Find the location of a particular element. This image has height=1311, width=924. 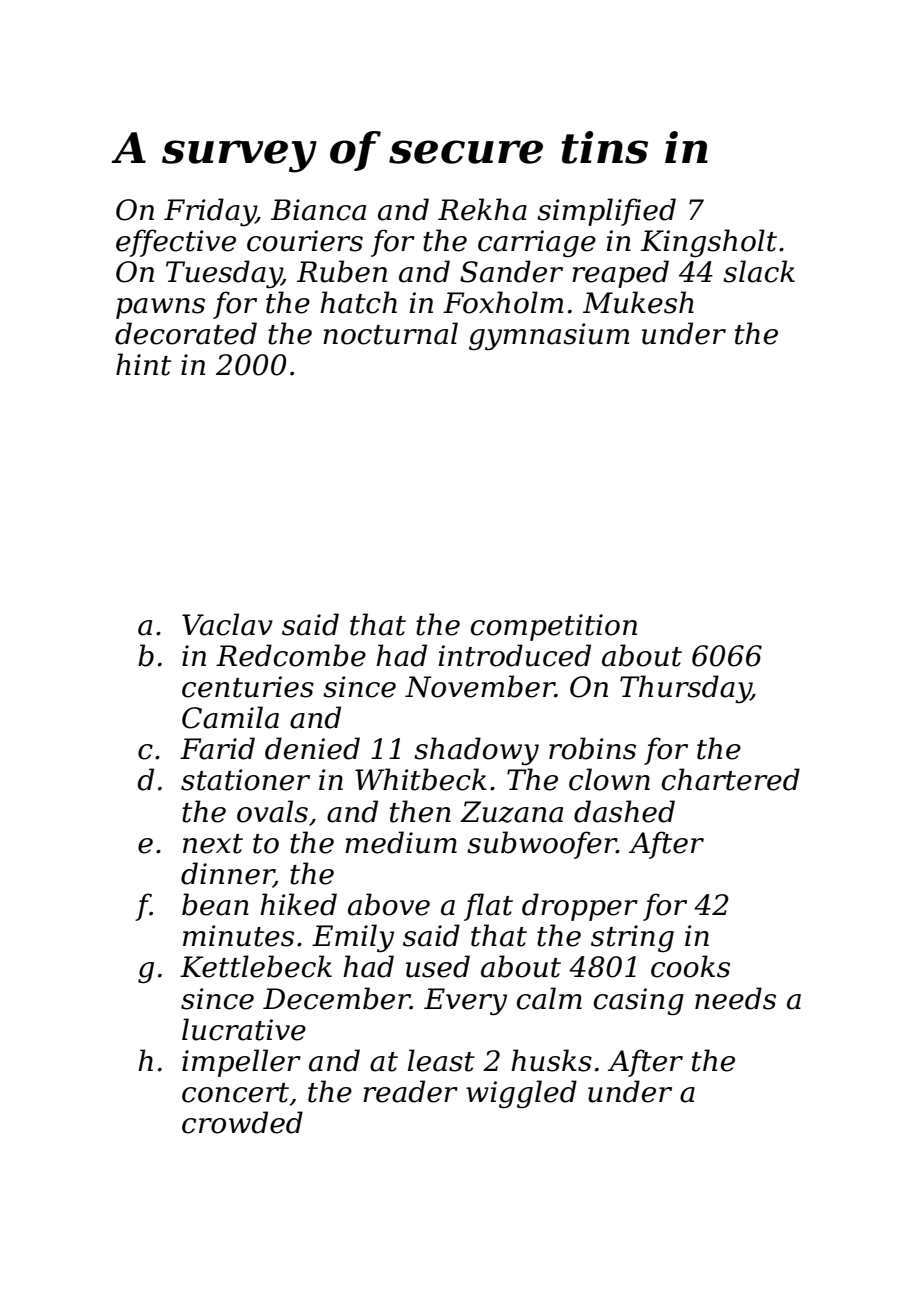

slack is located at coordinates (759, 271).
